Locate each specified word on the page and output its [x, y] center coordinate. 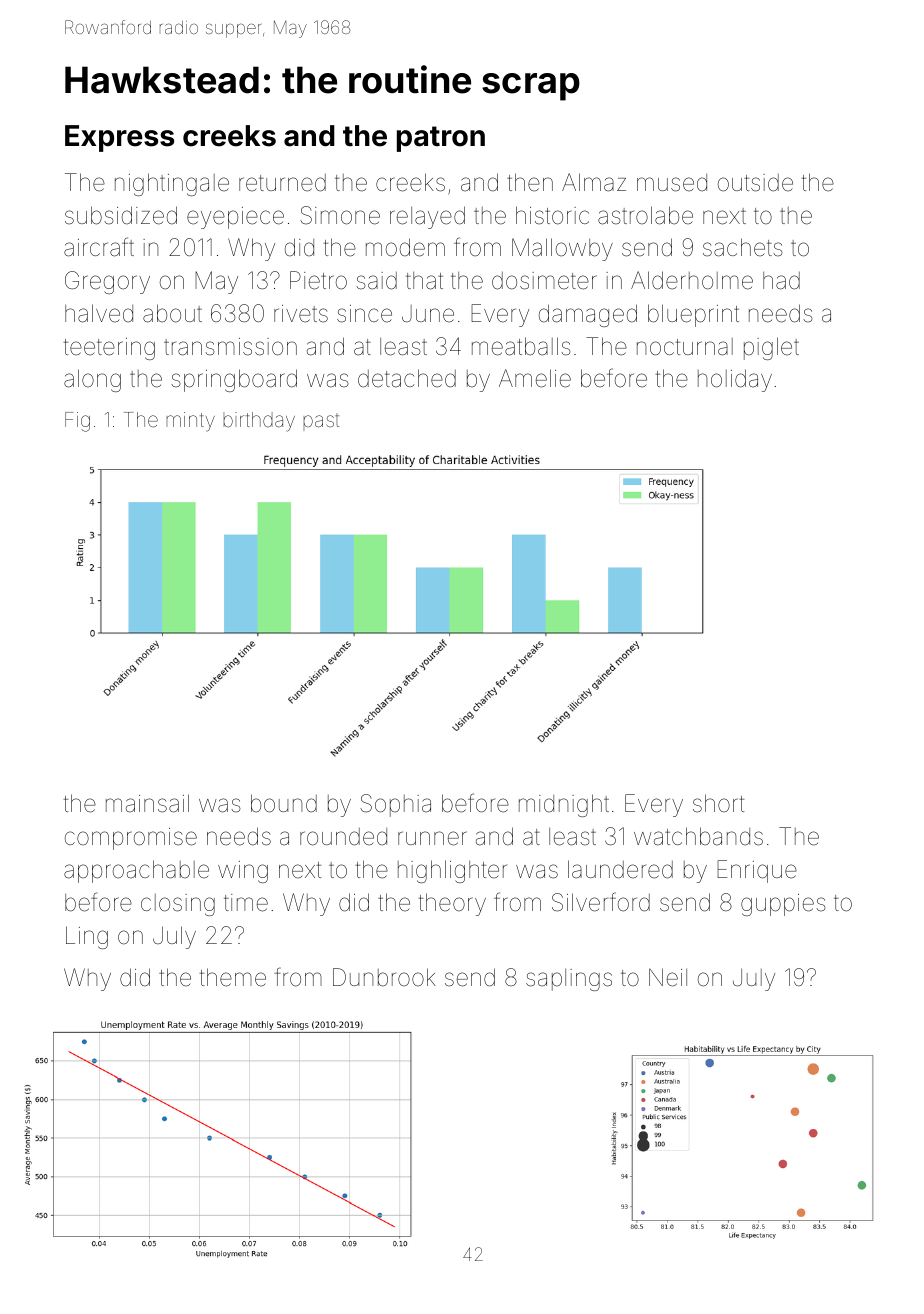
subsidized [121, 215]
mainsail [147, 803]
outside [755, 183]
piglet [771, 348]
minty [190, 421]
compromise [131, 839]
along [92, 380]
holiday [735, 380]
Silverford [601, 902]
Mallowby [562, 249]
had [781, 281]
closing [178, 905]
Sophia [395, 805]
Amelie [535, 378]
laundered [620, 869]
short [719, 803]
